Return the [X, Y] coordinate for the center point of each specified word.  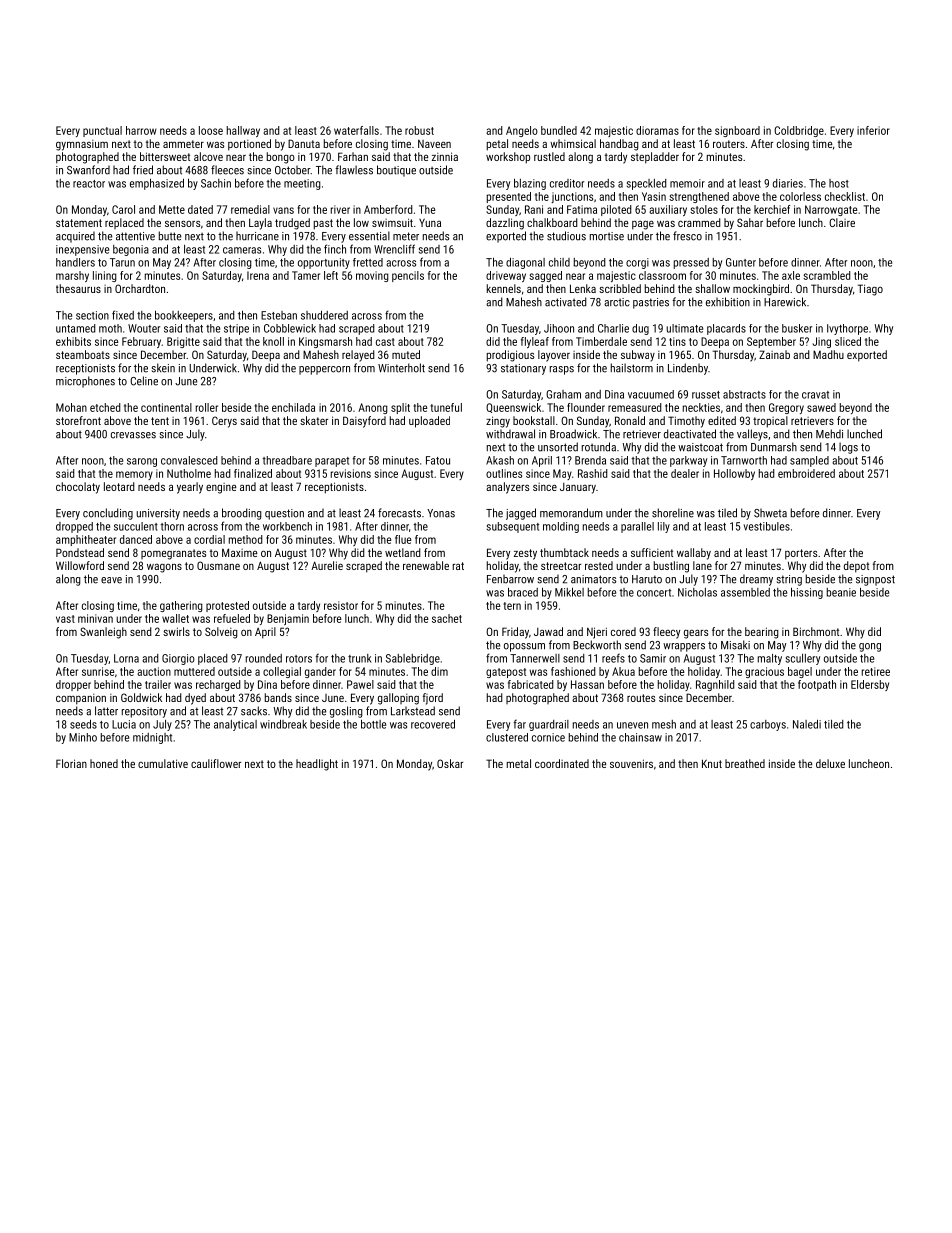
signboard [737, 131]
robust [419, 130]
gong [870, 647]
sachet [447, 618]
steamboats [83, 354]
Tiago [870, 290]
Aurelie [327, 565]
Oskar [450, 763]
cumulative [163, 763]
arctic [617, 302]
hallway [243, 131]
